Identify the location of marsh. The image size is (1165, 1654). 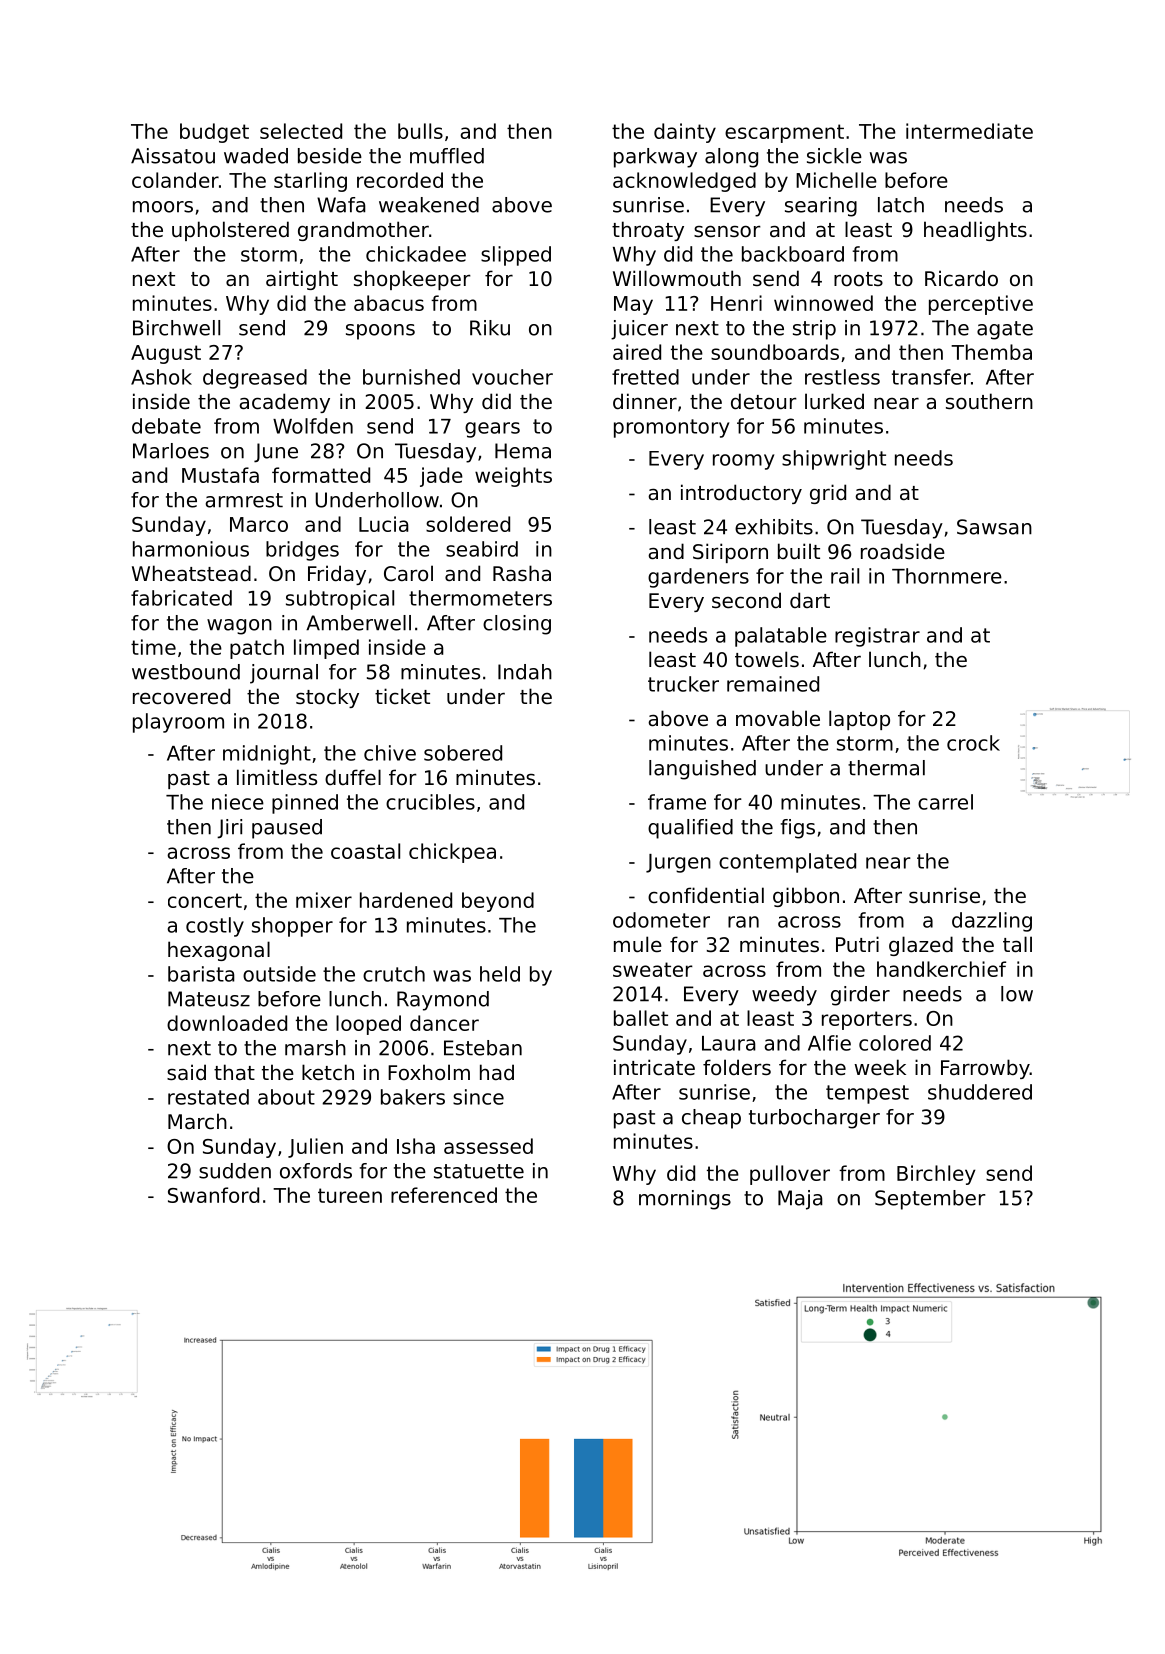
(315, 1048).
